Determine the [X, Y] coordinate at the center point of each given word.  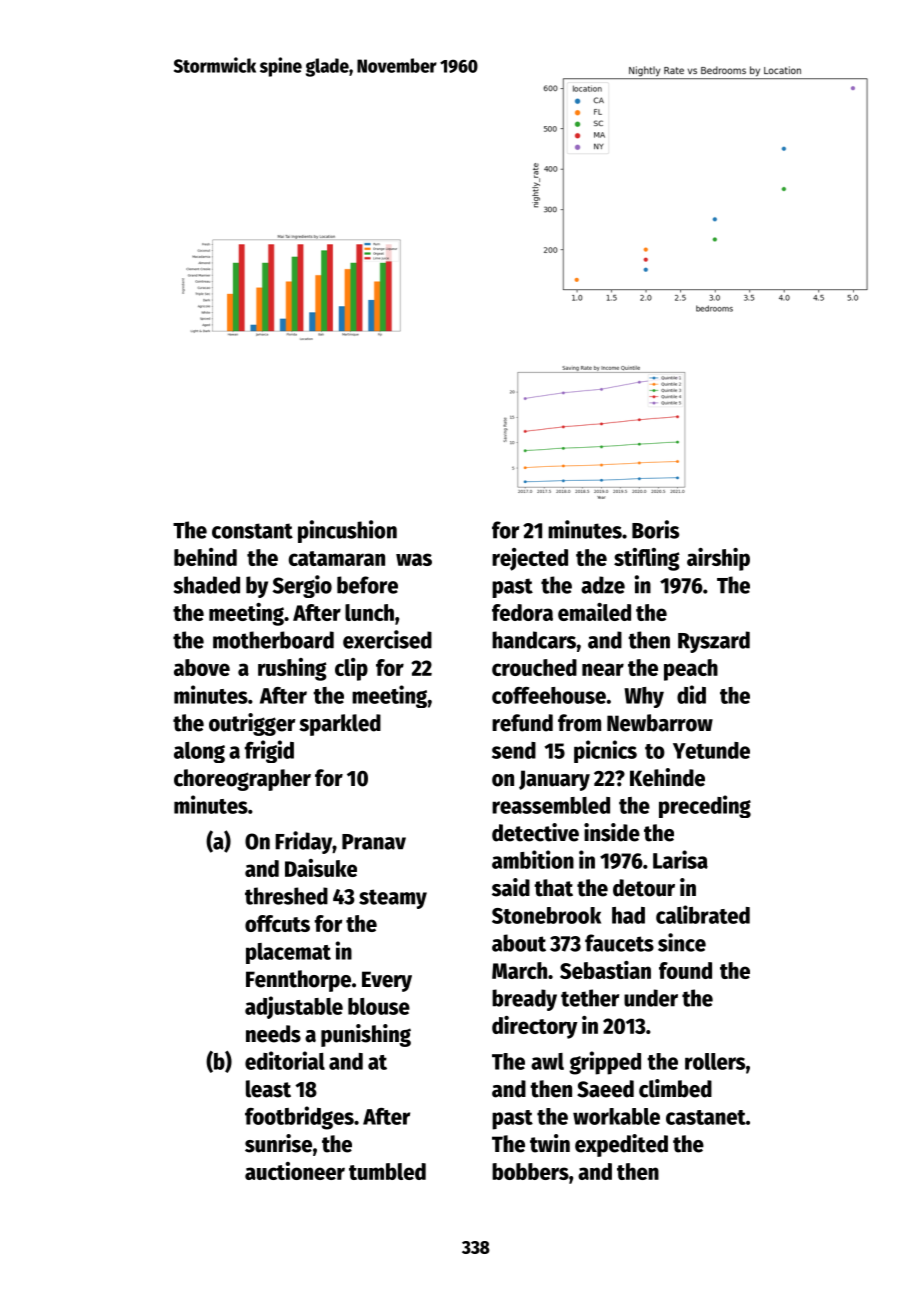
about [519, 943]
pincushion [347, 531]
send [514, 750]
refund [522, 723]
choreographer [242, 780]
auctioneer [295, 1171]
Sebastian [605, 970]
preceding [705, 806]
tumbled [387, 1171]
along [199, 752]
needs [273, 1034]
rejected [530, 559]
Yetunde [711, 750]
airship [718, 559]
